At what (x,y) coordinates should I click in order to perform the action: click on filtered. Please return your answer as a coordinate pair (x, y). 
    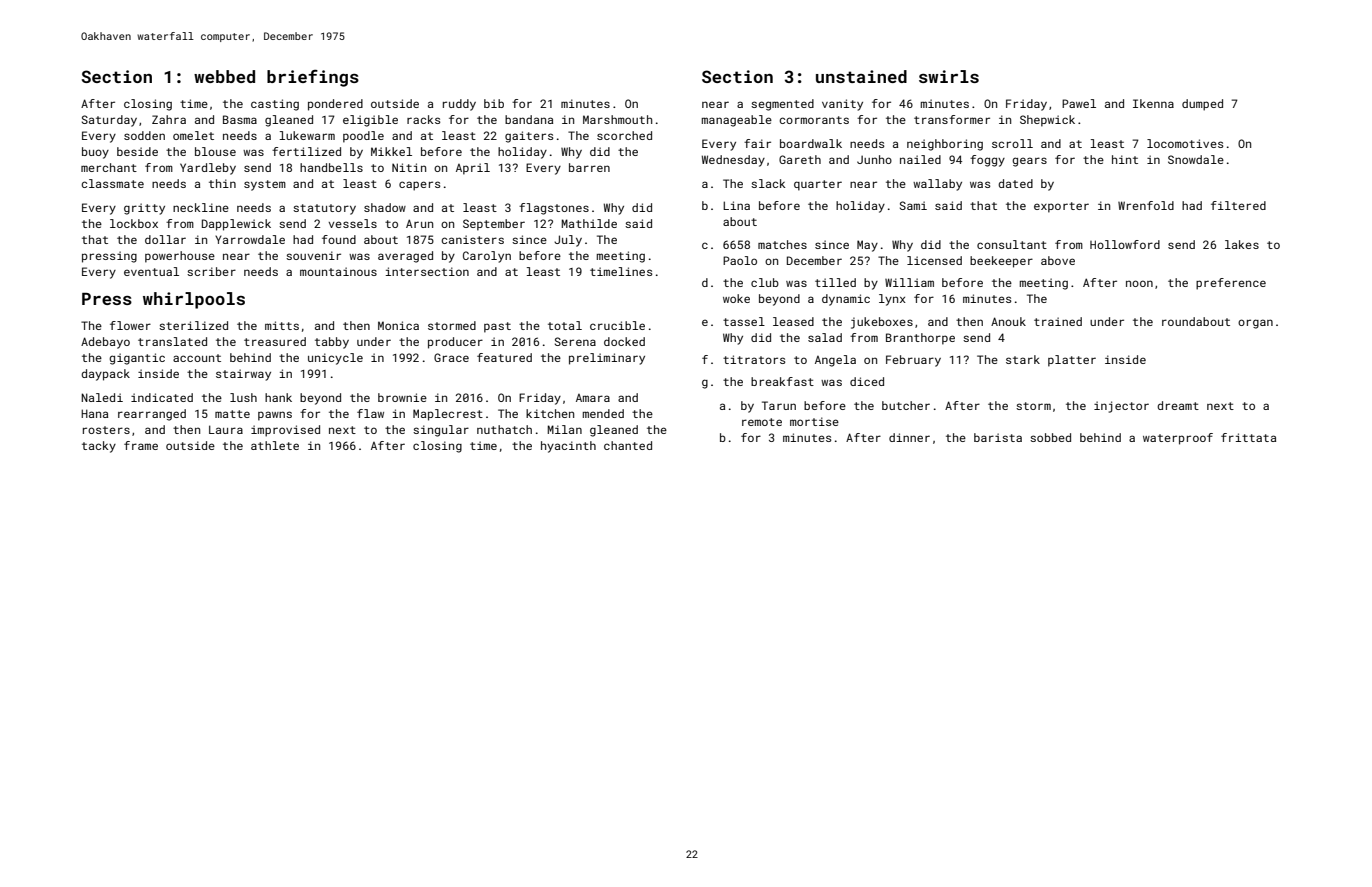
    Looking at the image, I should click on (1238, 205).
